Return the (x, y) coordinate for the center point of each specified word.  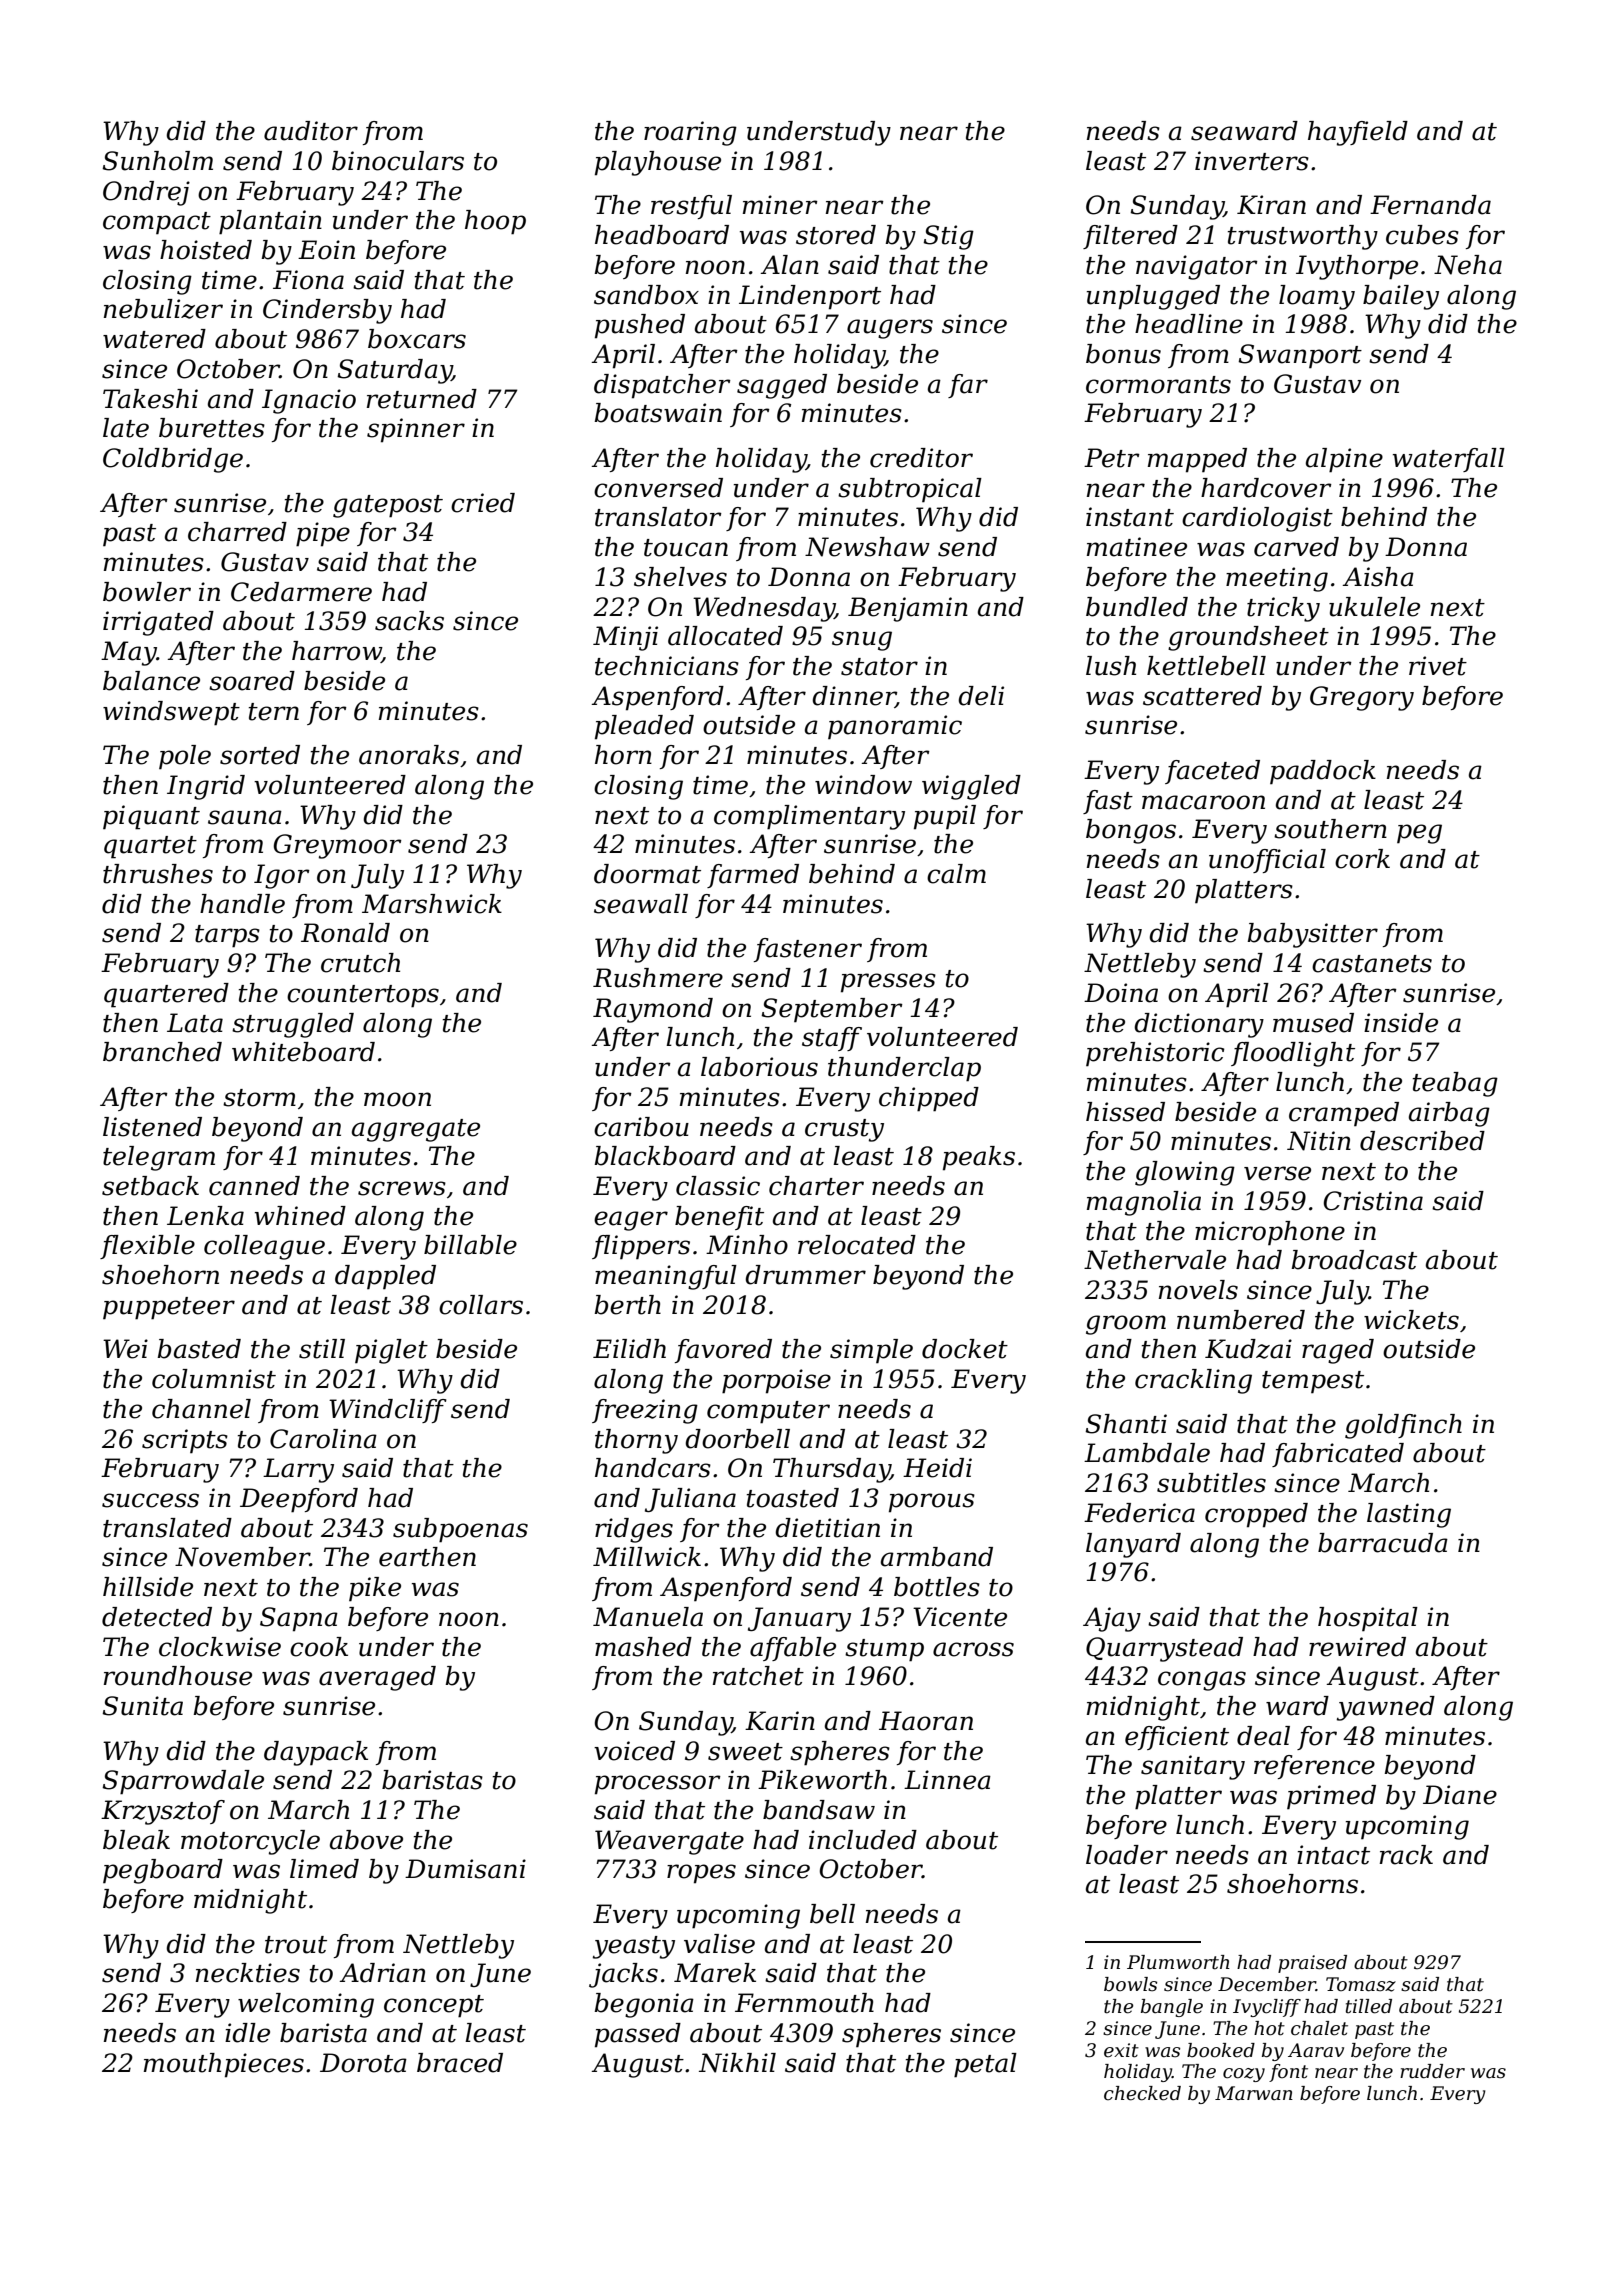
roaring (690, 133)
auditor (311, 131)
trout (296, 1945)
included (863, 1840)
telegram (159, 1158)
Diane (1460, 1795)
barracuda (1383, 1543)
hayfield (1358, 133)
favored (723, 1351)
